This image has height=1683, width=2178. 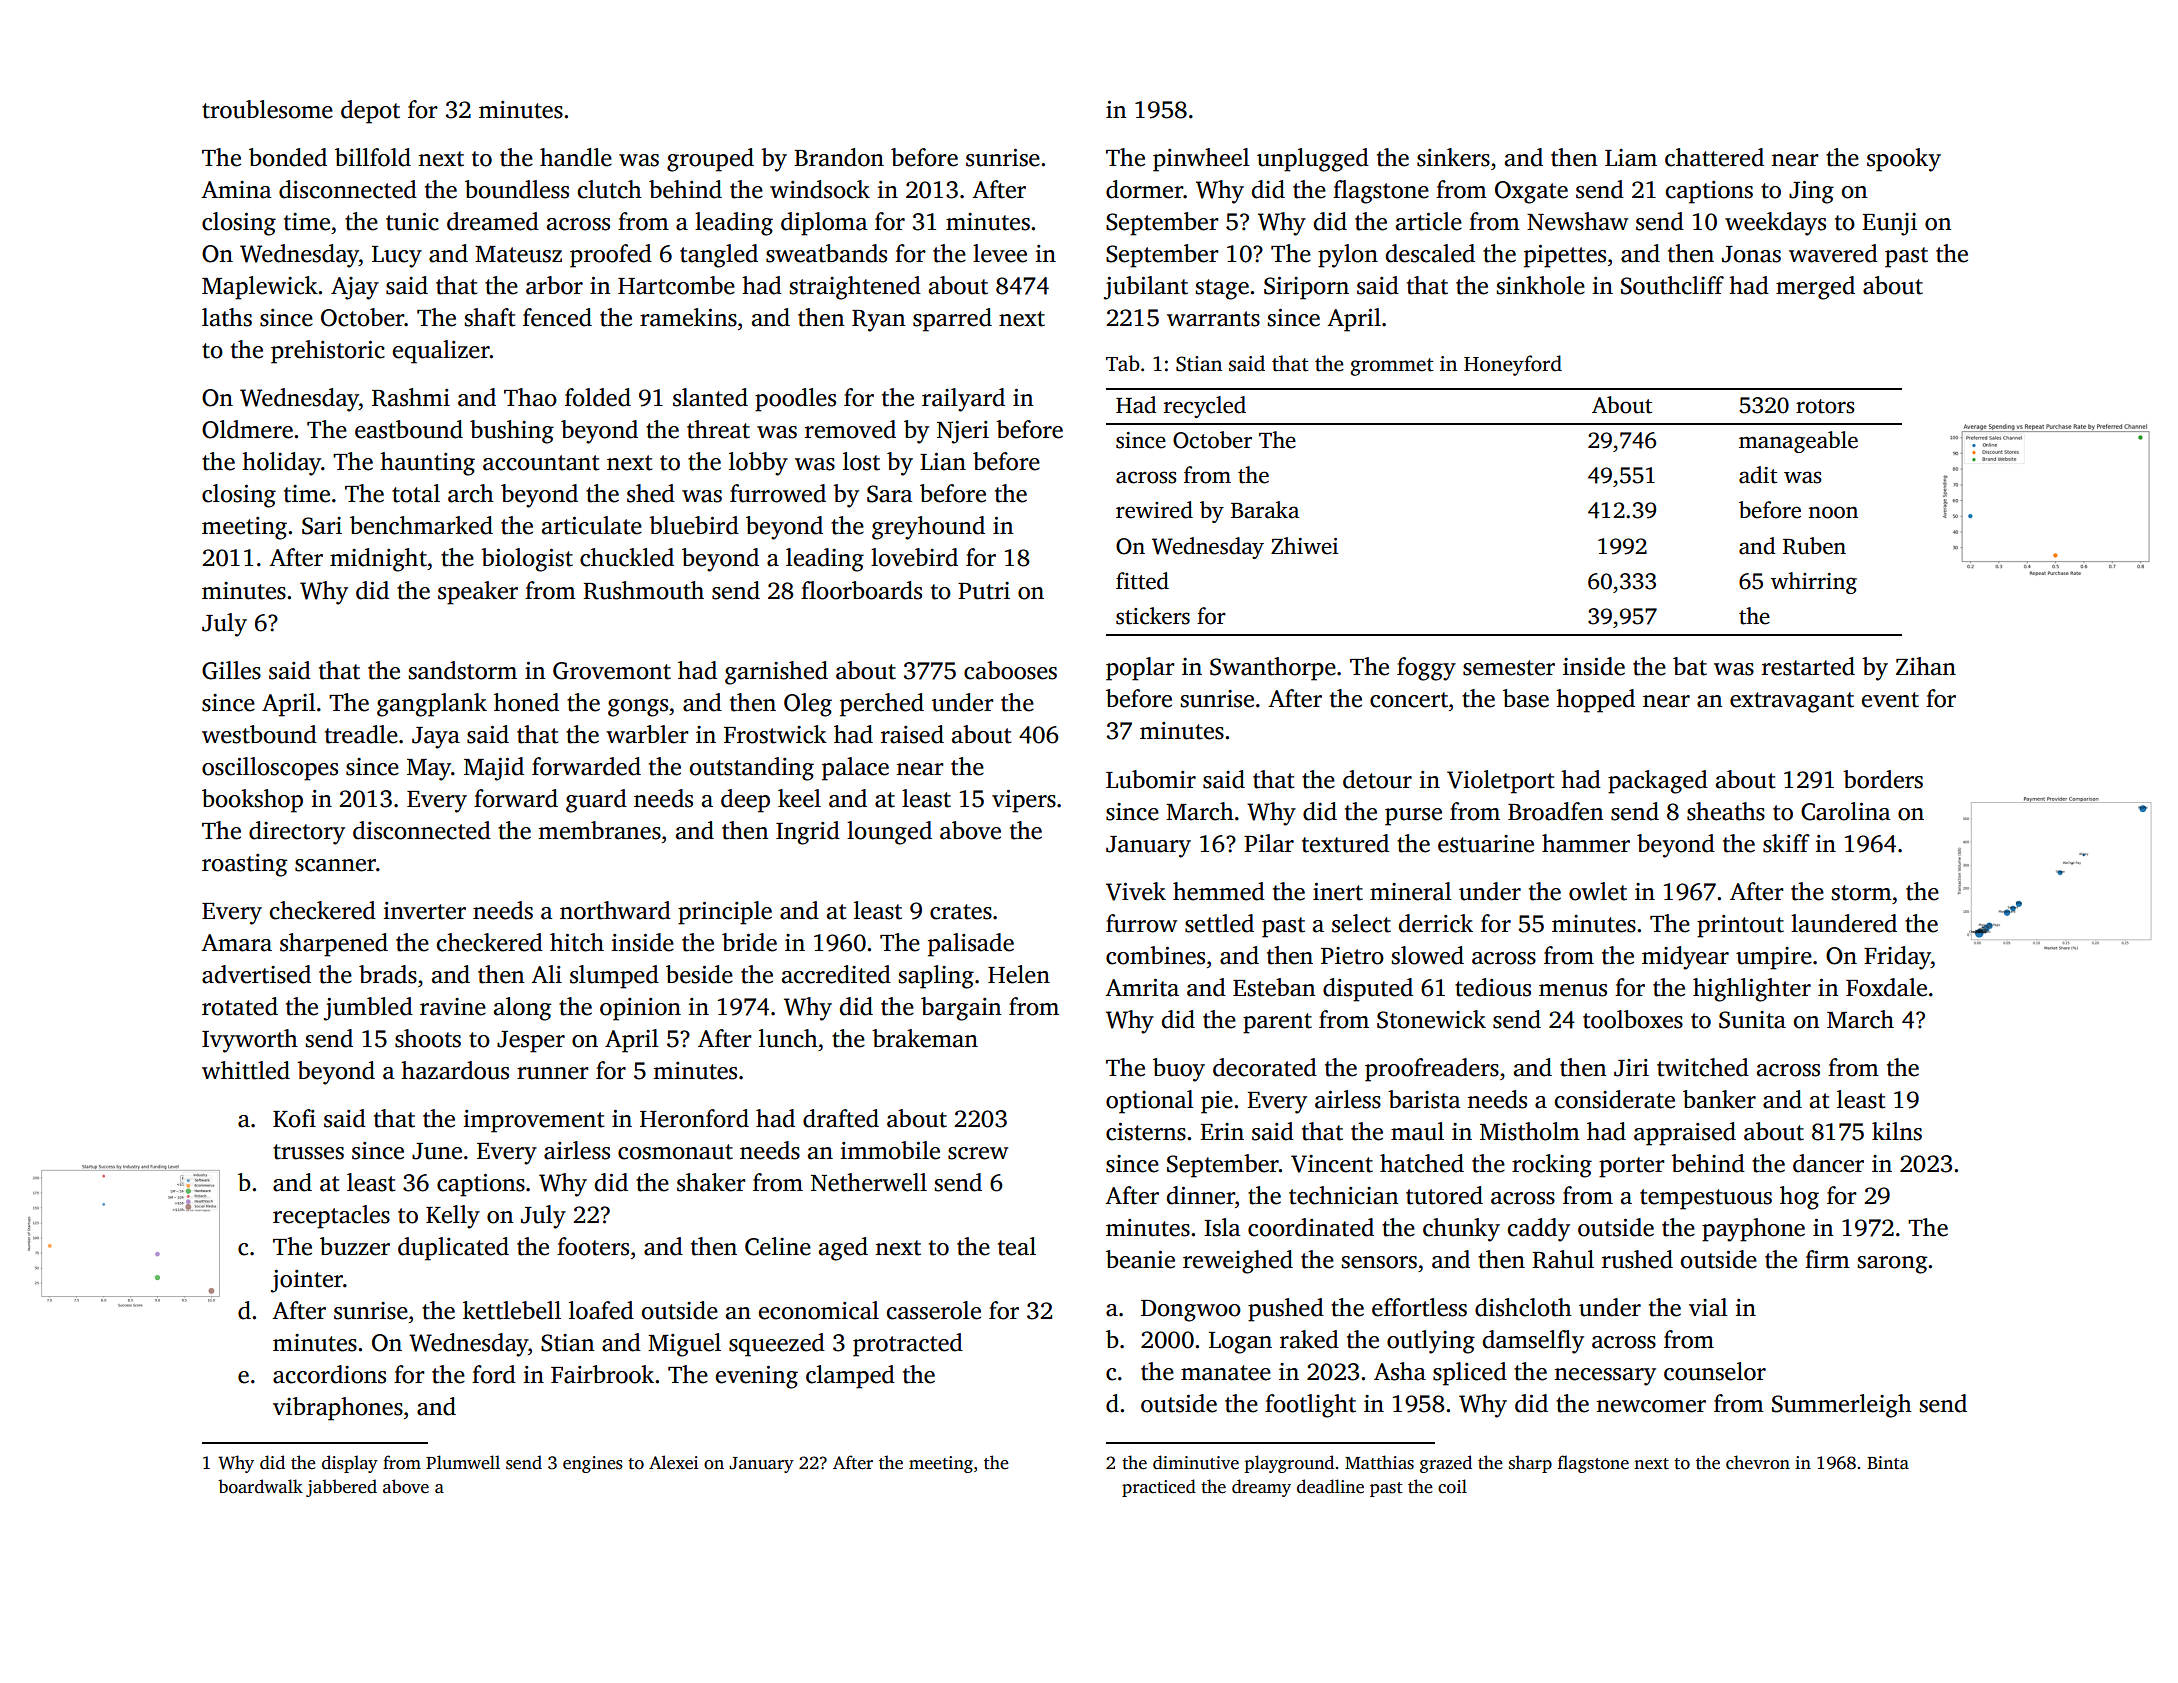 What do you see at coordinates (1345, 843) in the image?
I see `textured` at bounding box center [1345, 843].
